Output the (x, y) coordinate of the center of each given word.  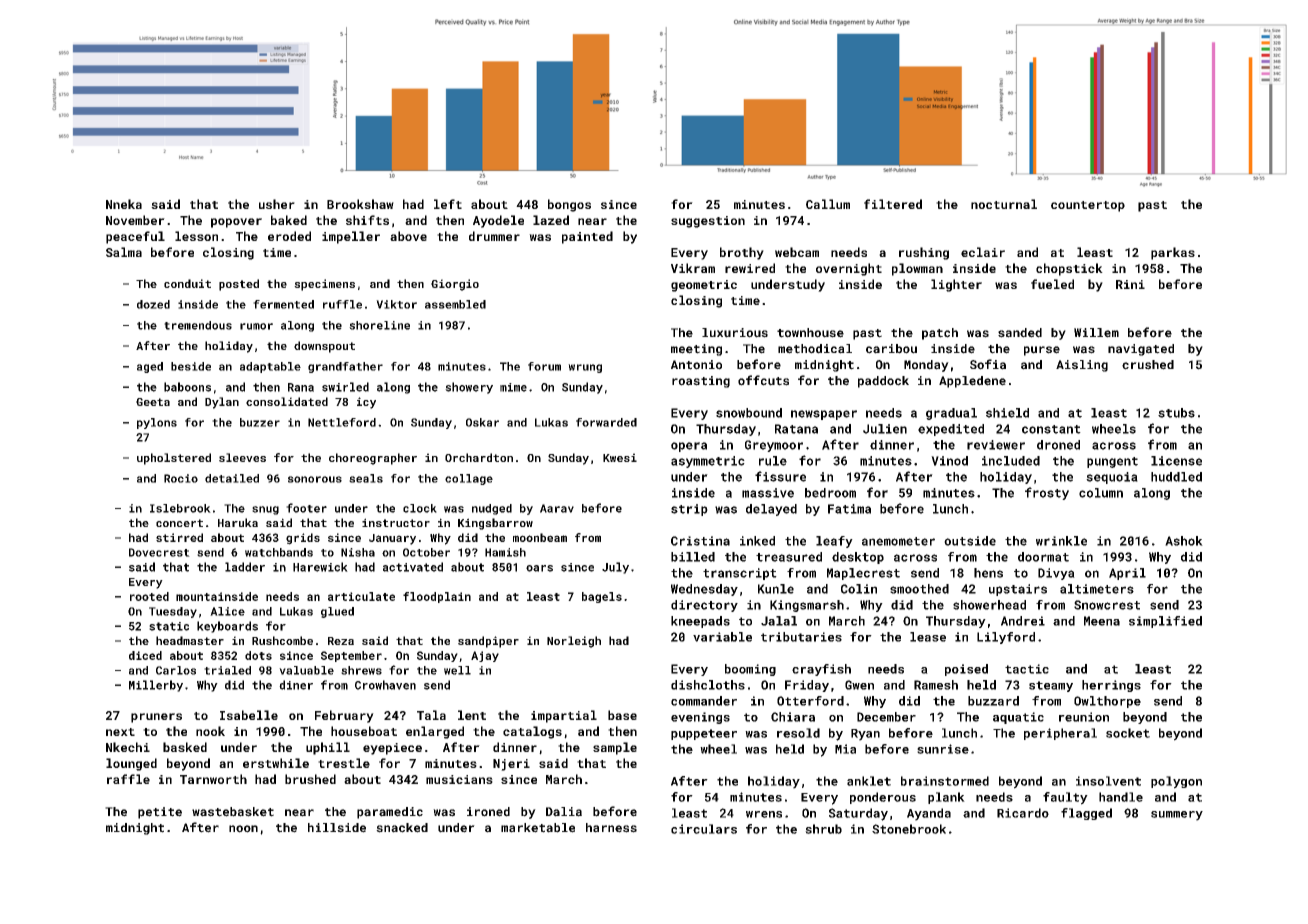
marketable (538, 828)
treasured (789, 557)
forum (544, 366)
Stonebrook (909, 829)
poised (966, 670)
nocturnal (1004, 204)
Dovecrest (159, 552)
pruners (156, 718)
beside (191, 366)
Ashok (1184, 541)
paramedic (390, 813)
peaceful (135, 237)
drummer (494, 236)
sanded (1020, 333)
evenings (700, 718)
